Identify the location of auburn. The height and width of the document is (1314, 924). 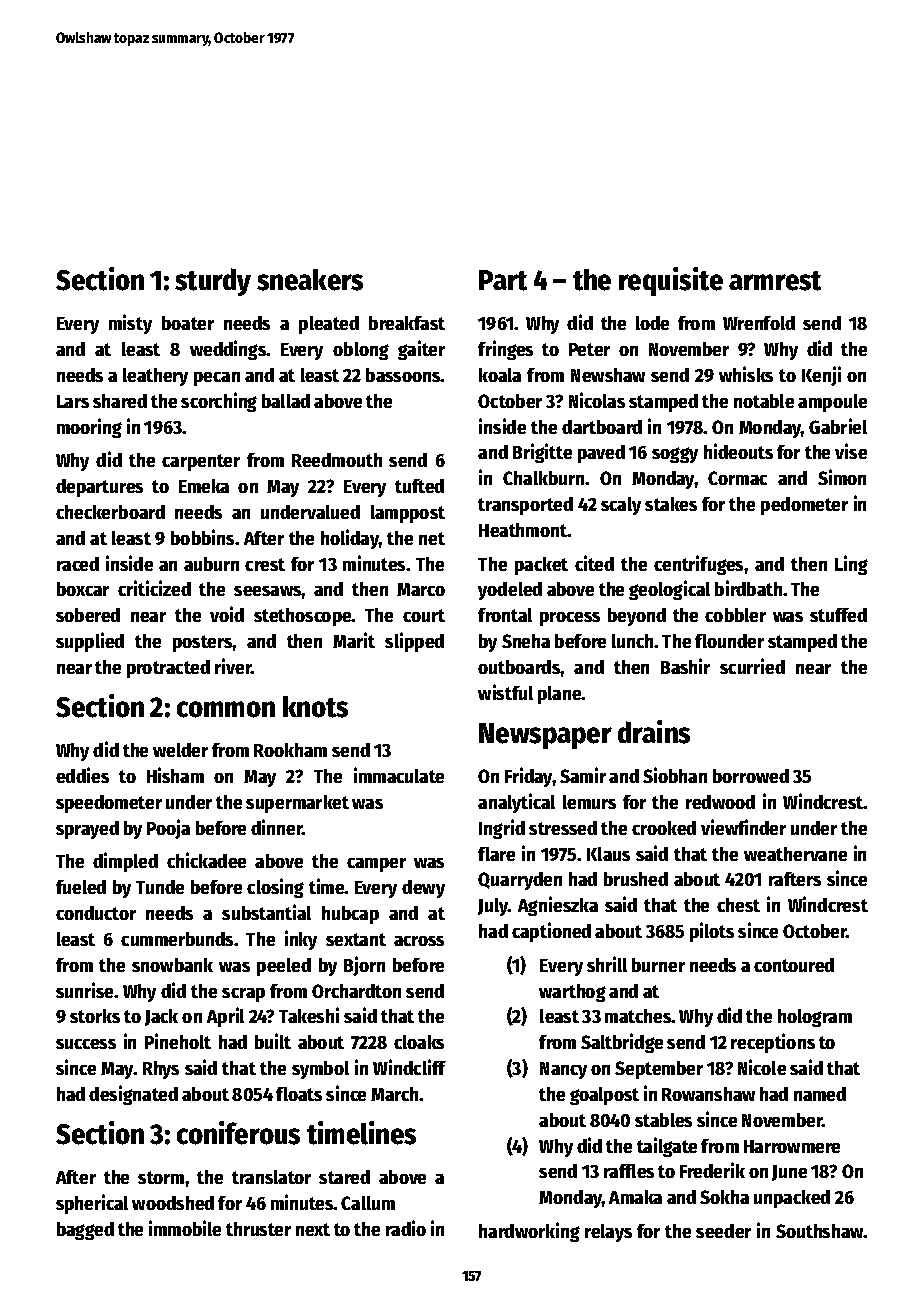
(211, 564).
